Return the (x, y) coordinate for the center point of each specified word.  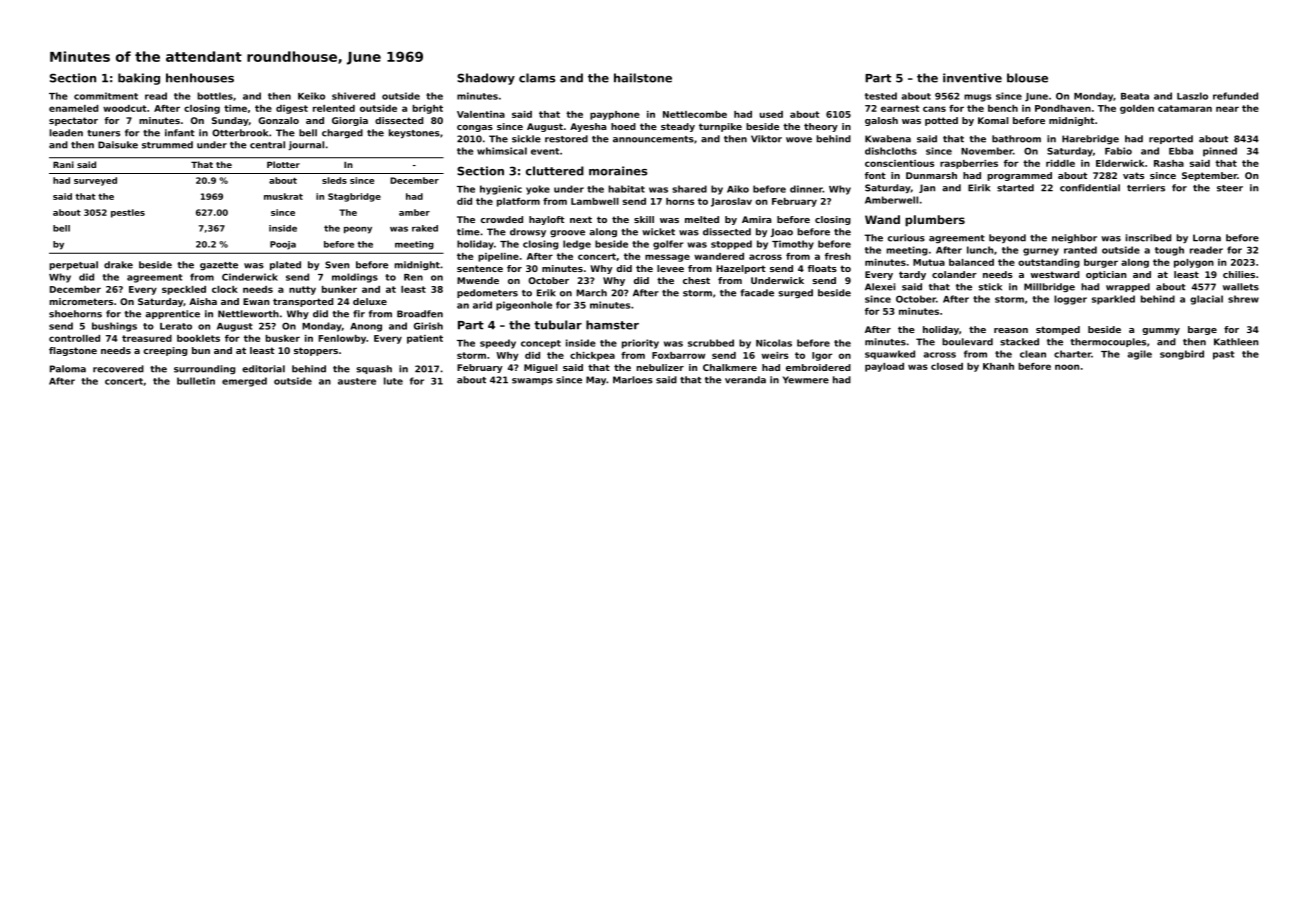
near (1227, 109)
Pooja (283, 245)
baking (139, 79)
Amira (756, 219)
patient (425, 339)
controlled (74, 338)
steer (1230, 188)
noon (1067, 367)
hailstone (643, 78)
